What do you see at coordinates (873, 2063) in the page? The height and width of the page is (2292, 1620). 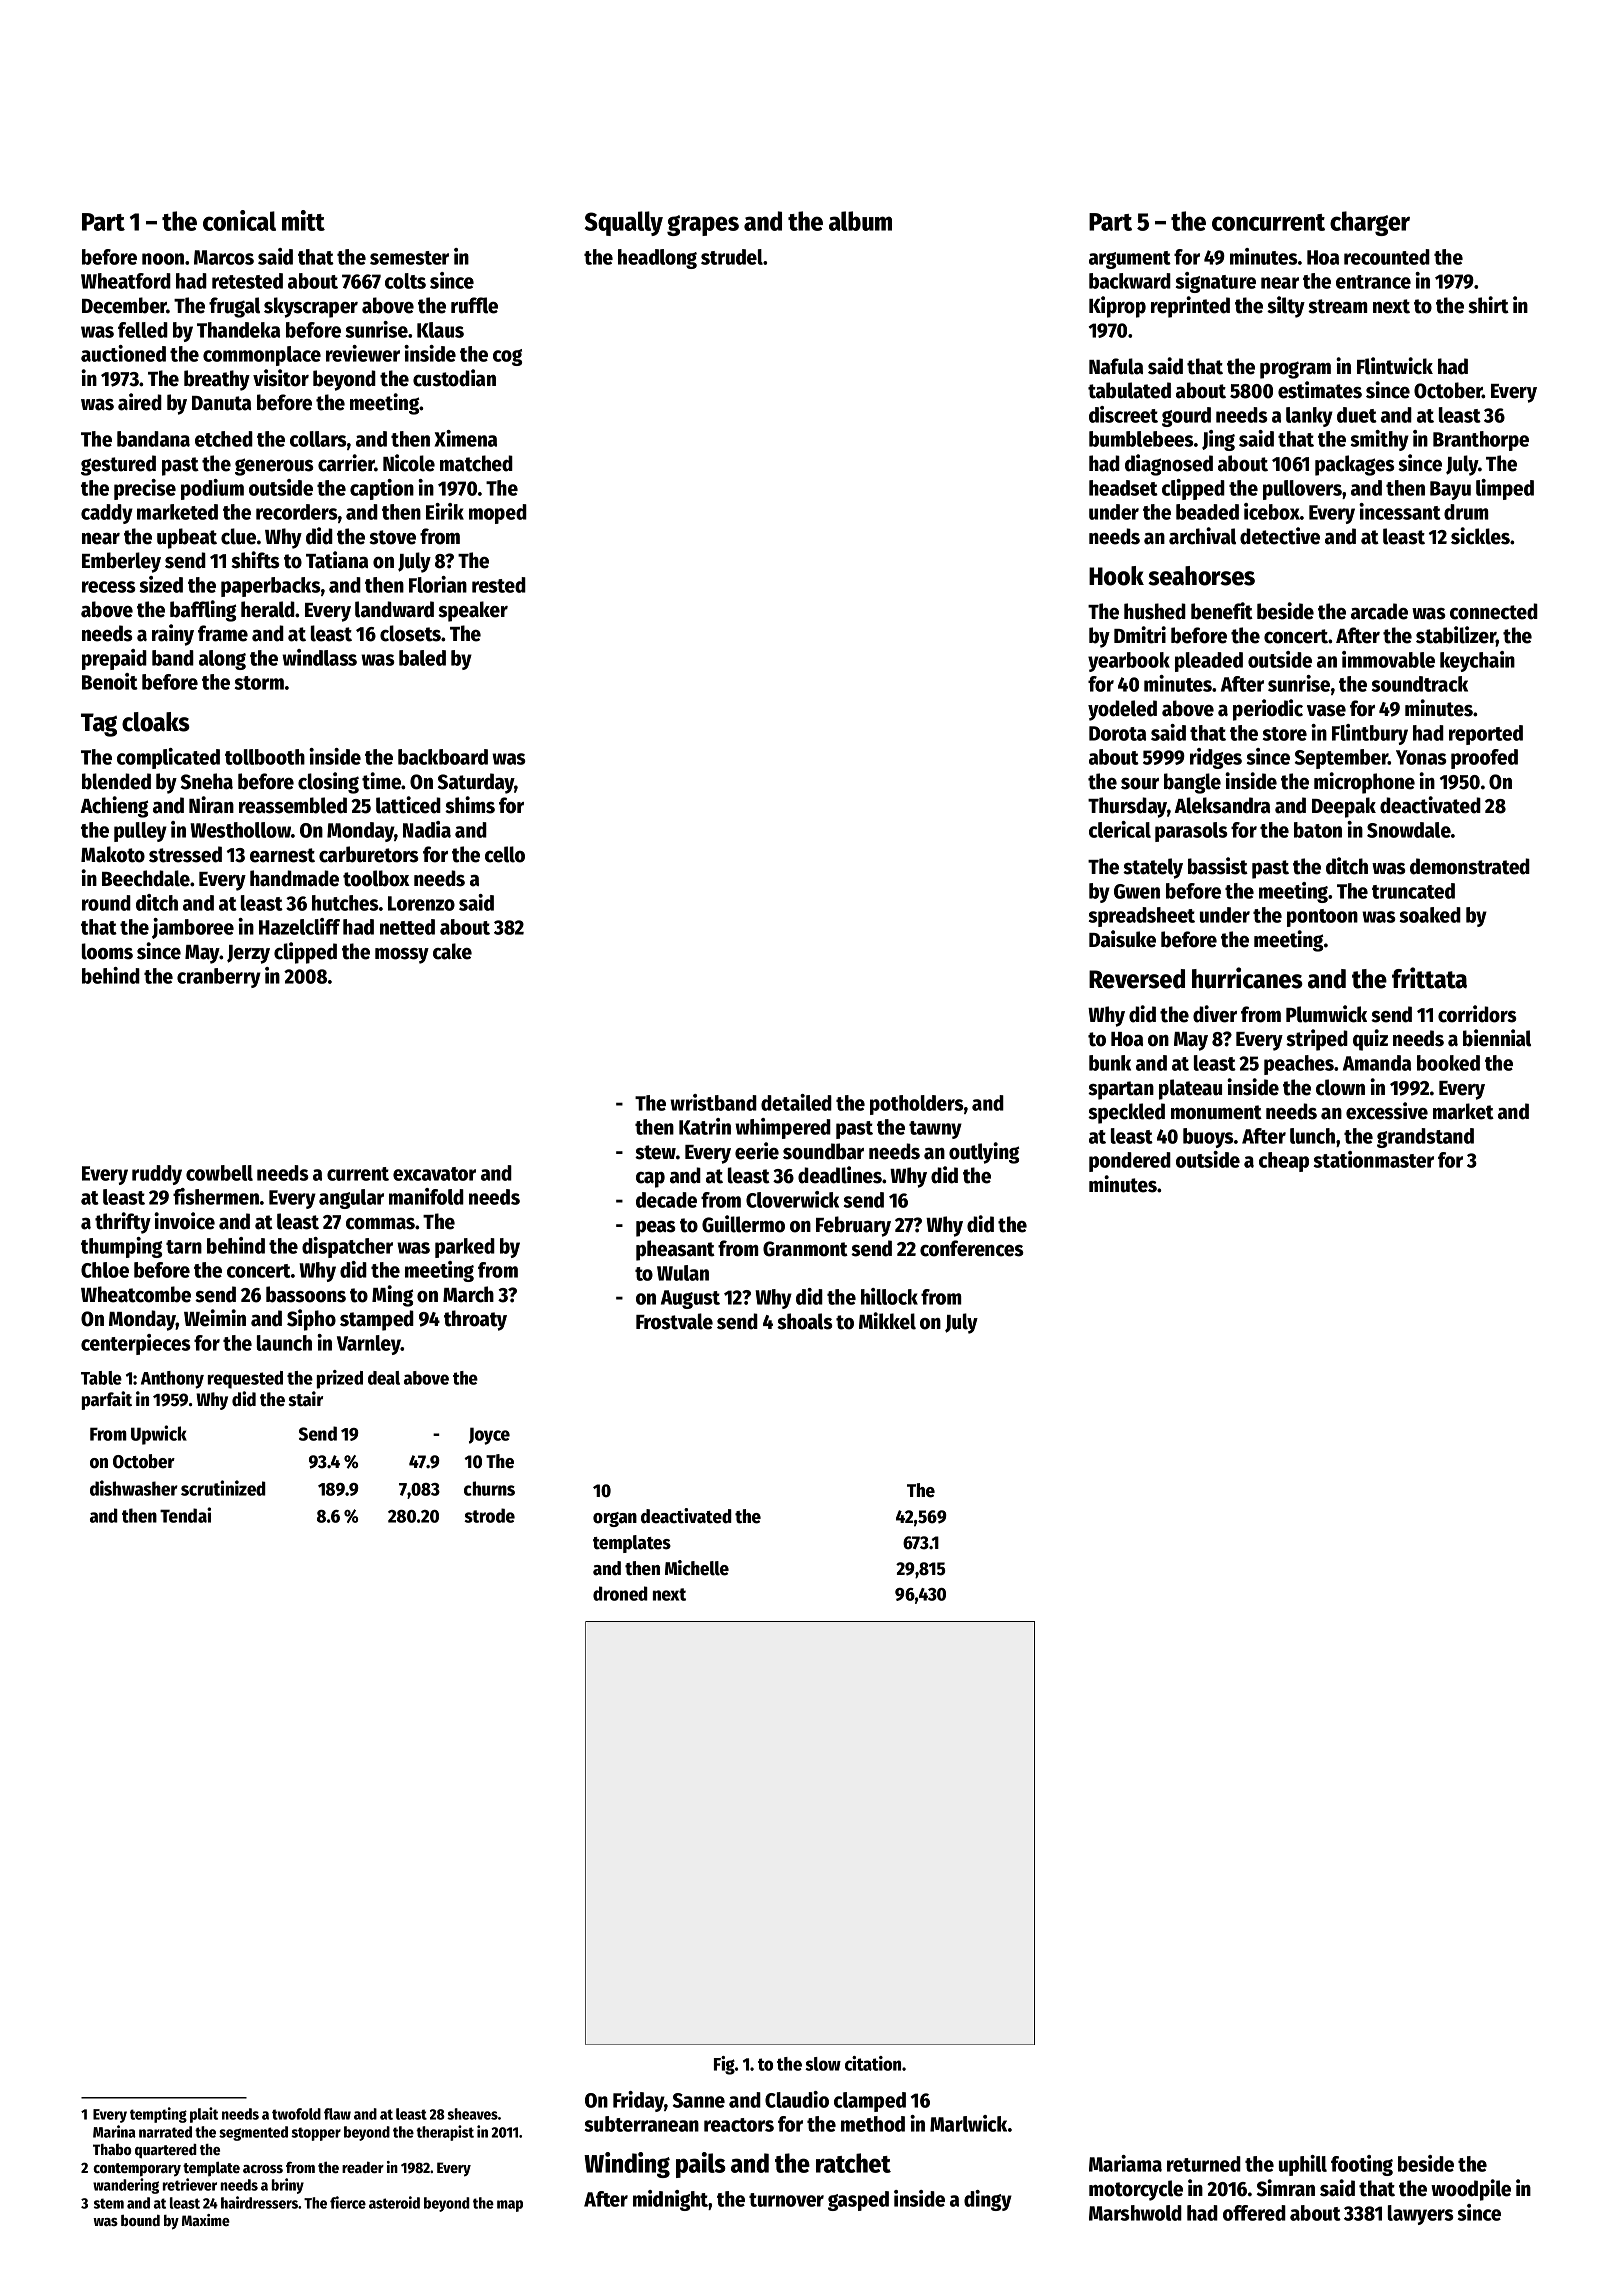 I see `citation` at bounding box center [873, 2063].
